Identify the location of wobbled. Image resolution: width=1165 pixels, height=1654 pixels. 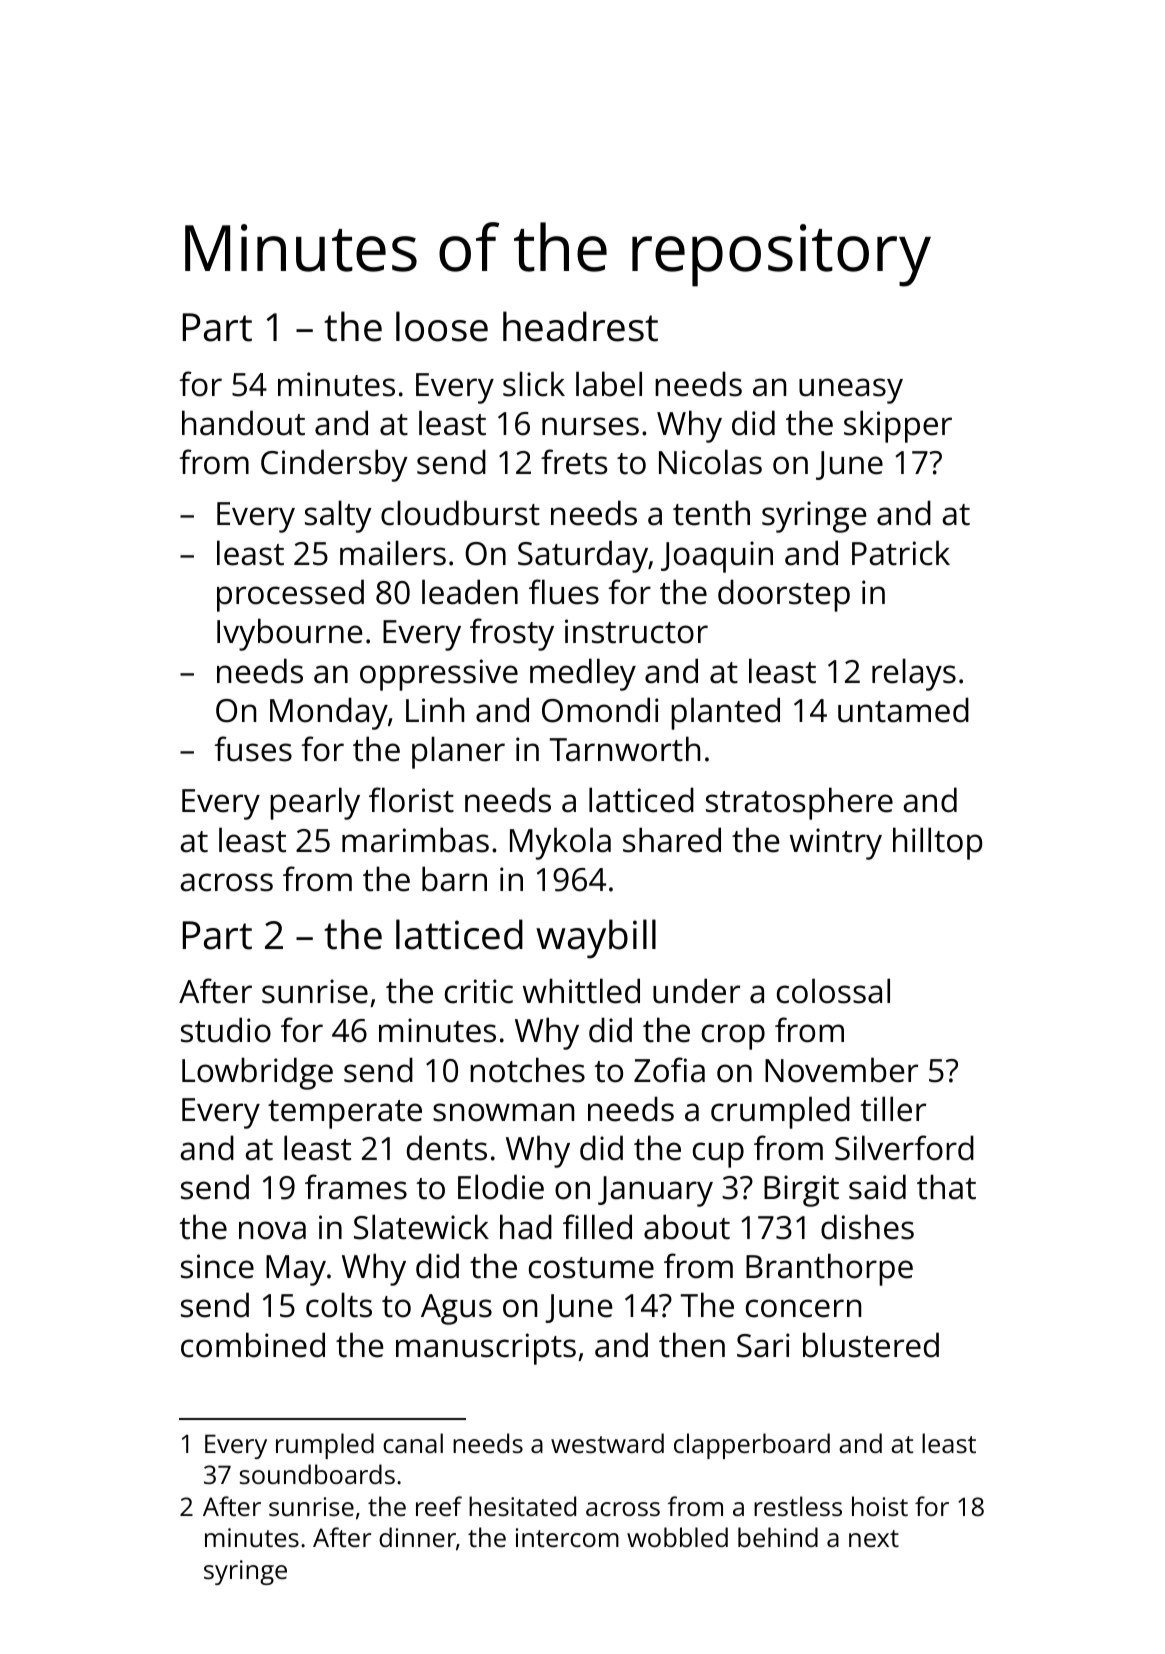
(677, 1537).
